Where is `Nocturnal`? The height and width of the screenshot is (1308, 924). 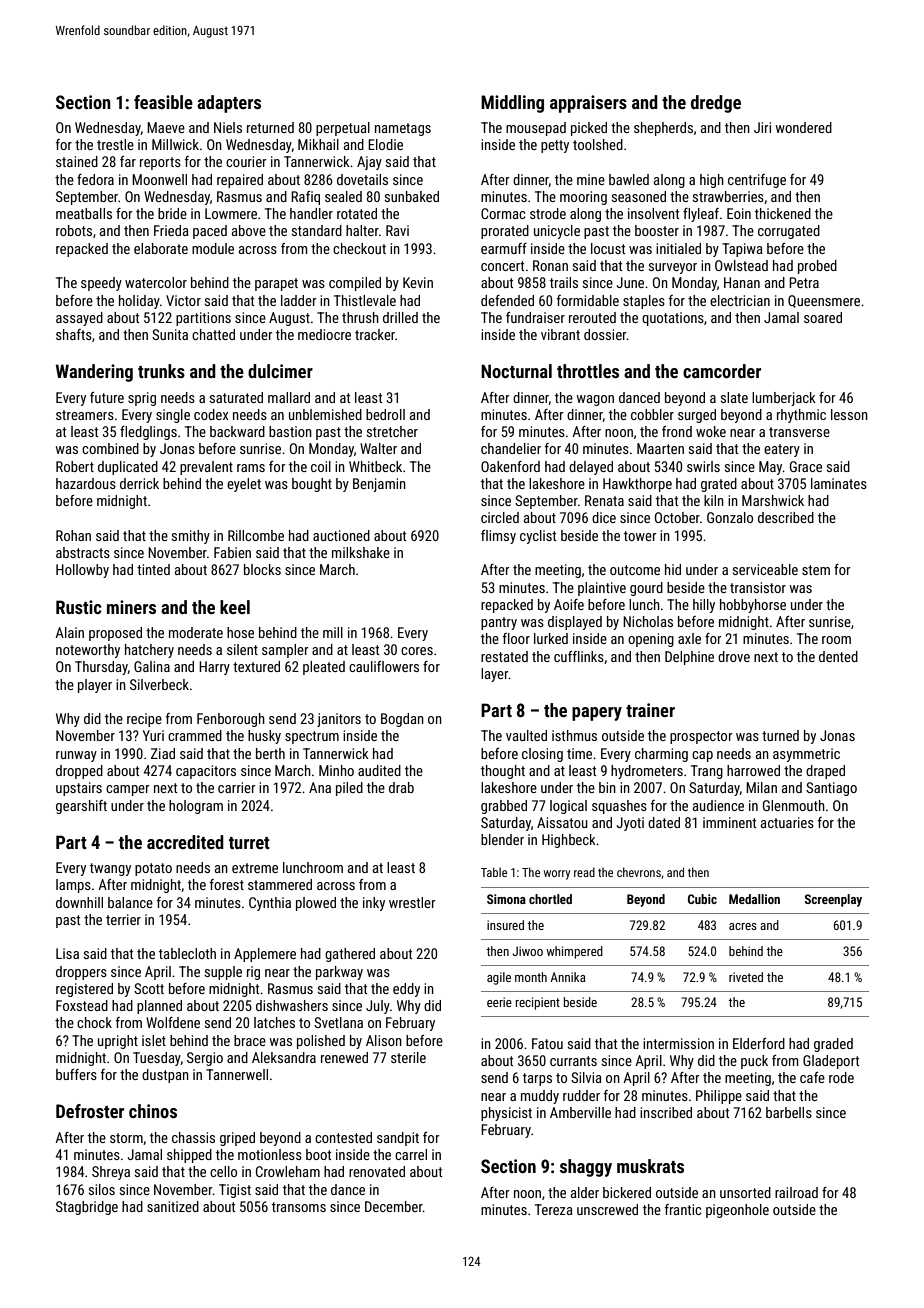
Nocturnal is located at coordinates (516, 371).
